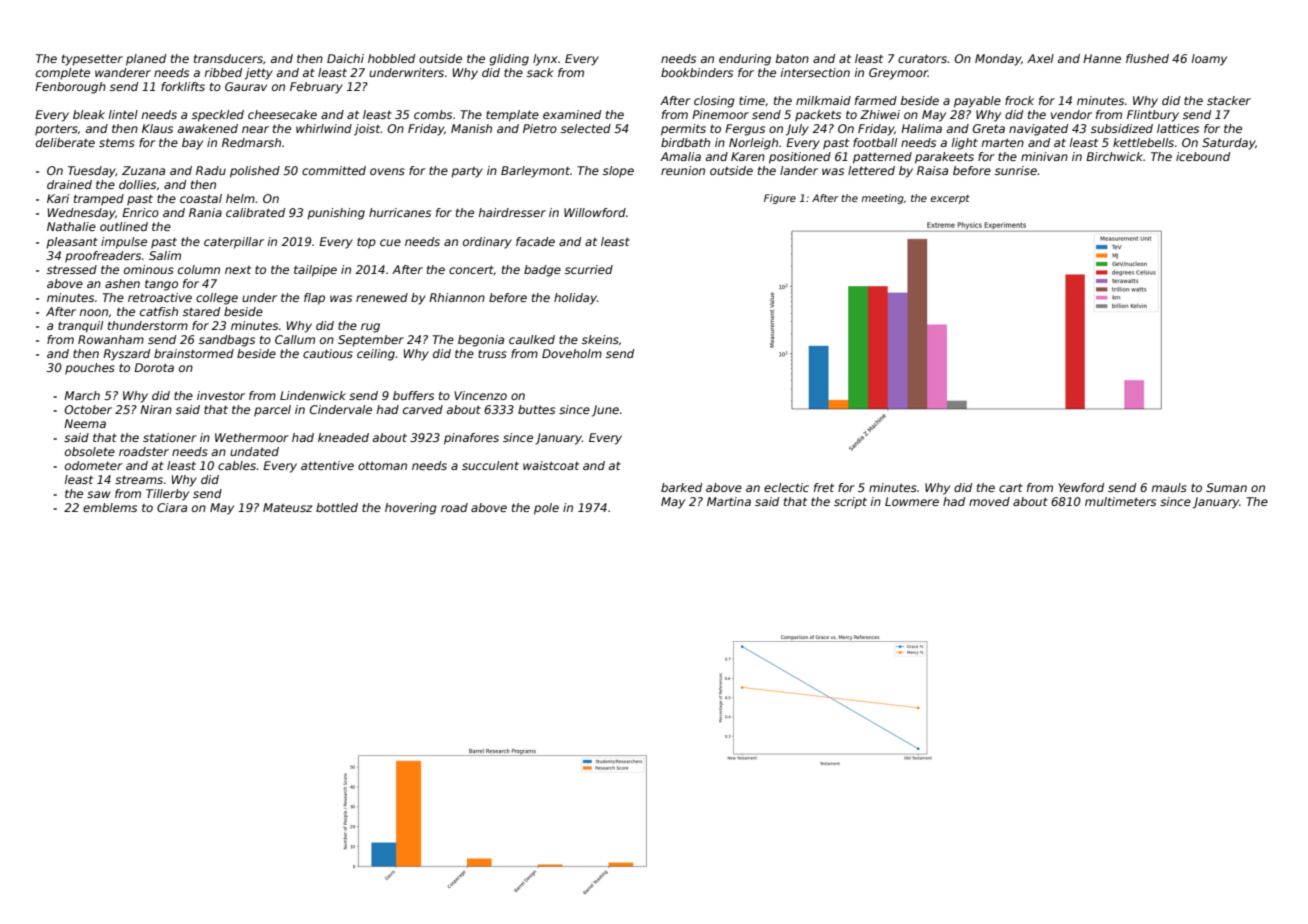 The height and width of the screenshot is (924, 1308). I want to click on Vincenzo, so click(480, 395).
